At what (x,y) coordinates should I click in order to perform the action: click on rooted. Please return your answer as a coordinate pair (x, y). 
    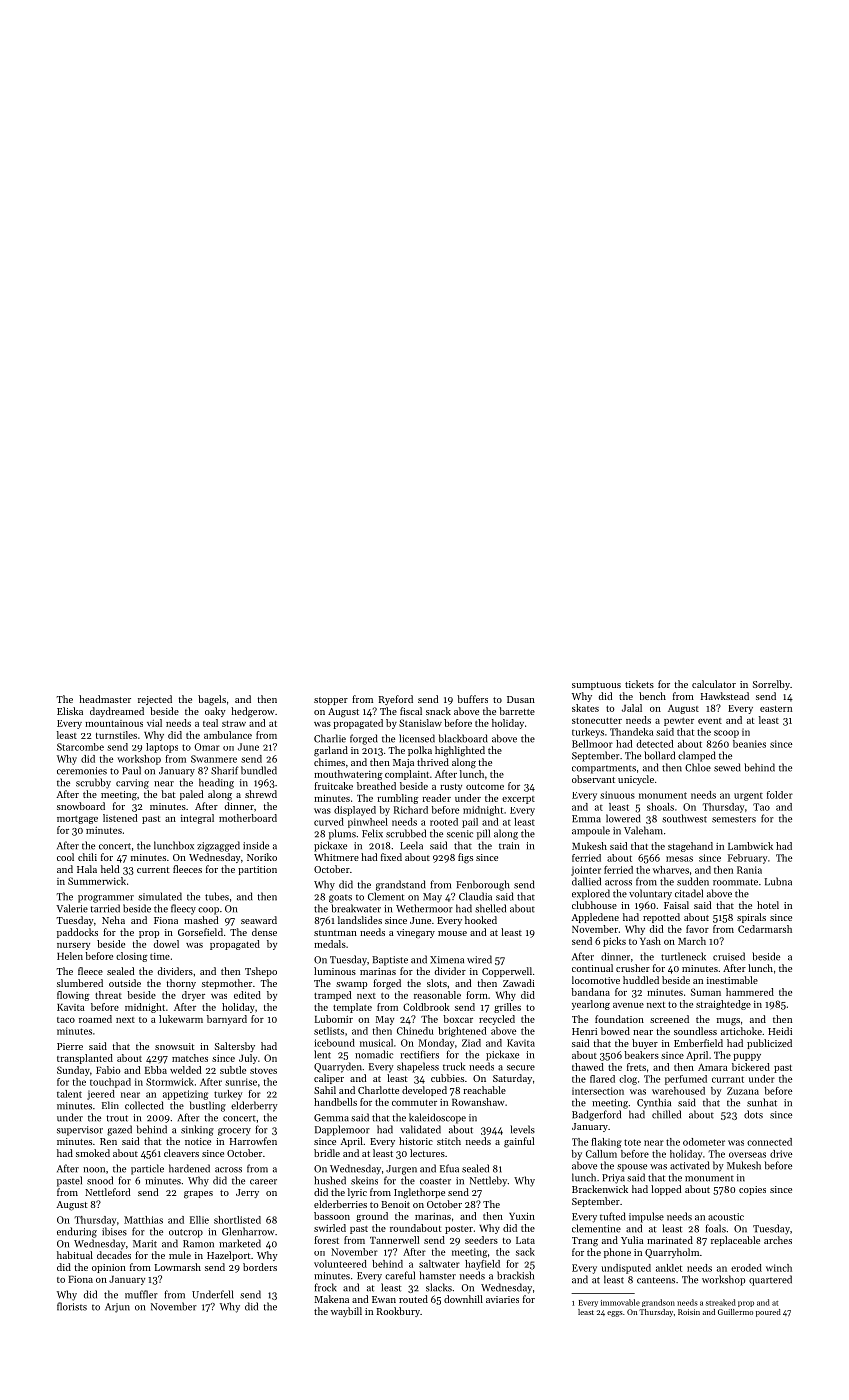
    Looking at the image, I should click on (444, 822).
